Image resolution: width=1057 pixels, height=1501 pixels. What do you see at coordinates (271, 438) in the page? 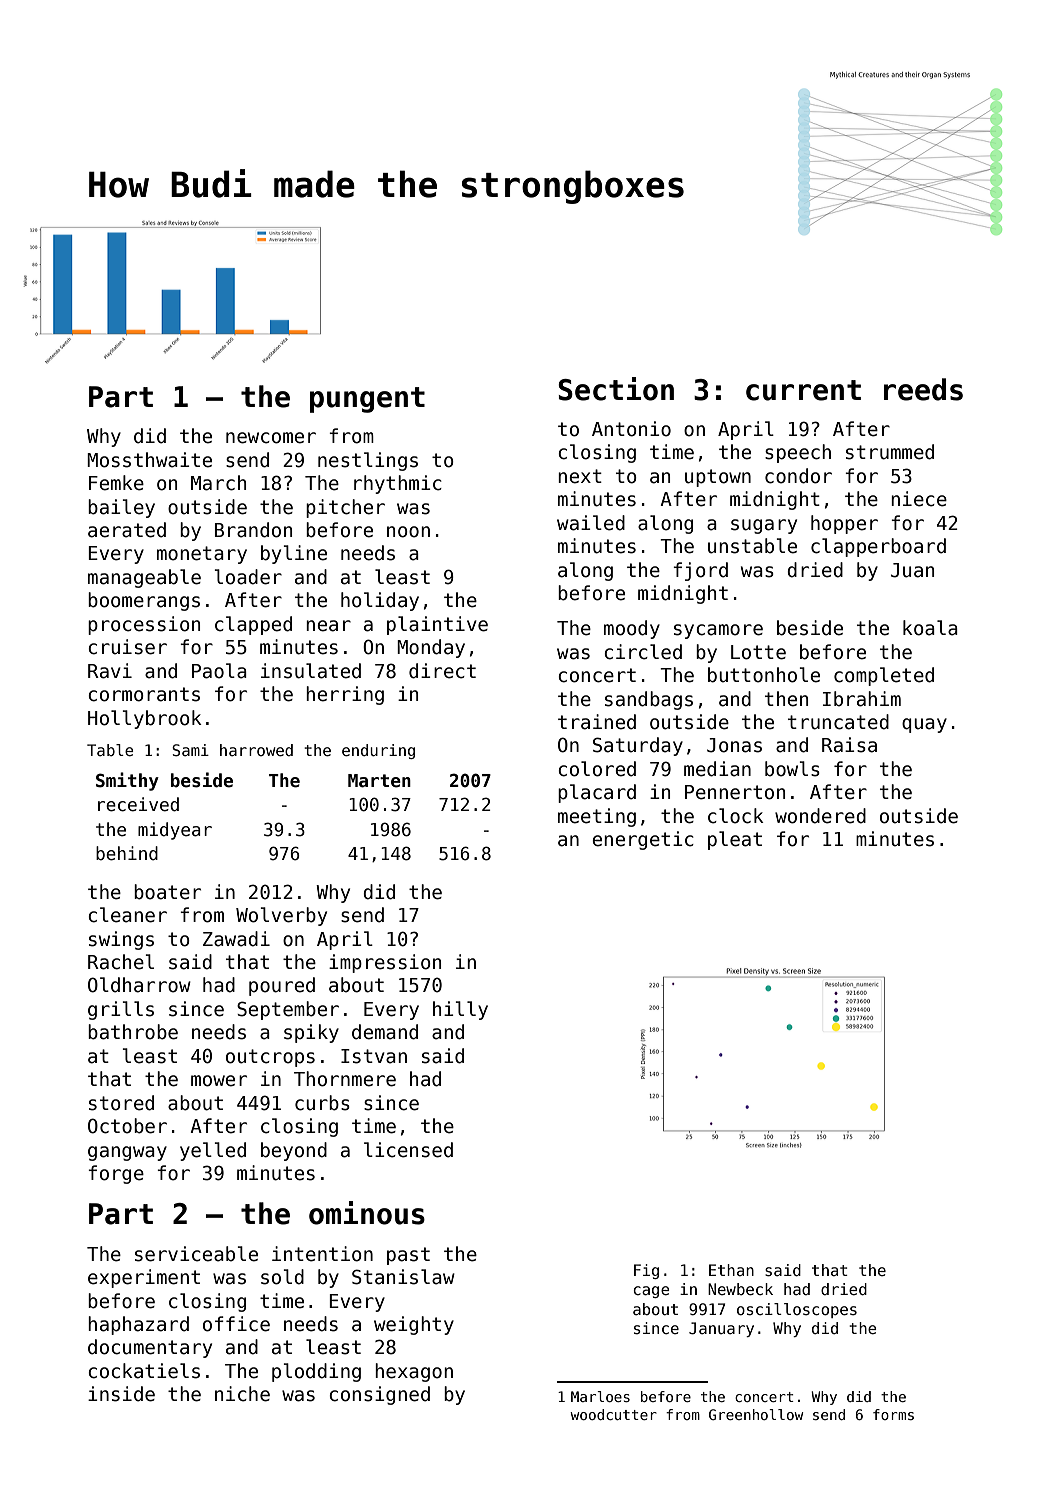
I see `newcomer` at bounding box center [271, 438].
